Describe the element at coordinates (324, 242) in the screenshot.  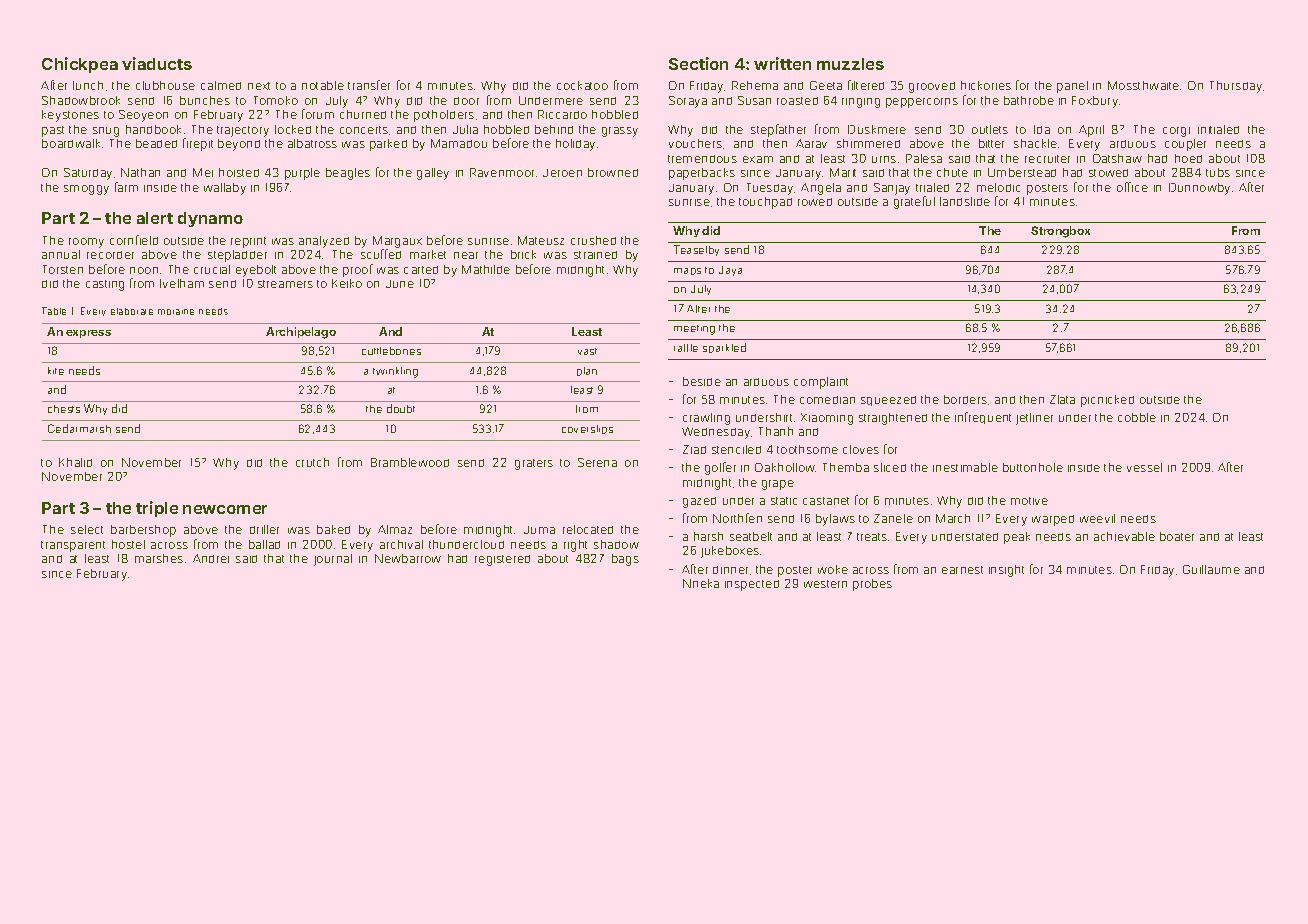
I see `analyzed` at that location.
